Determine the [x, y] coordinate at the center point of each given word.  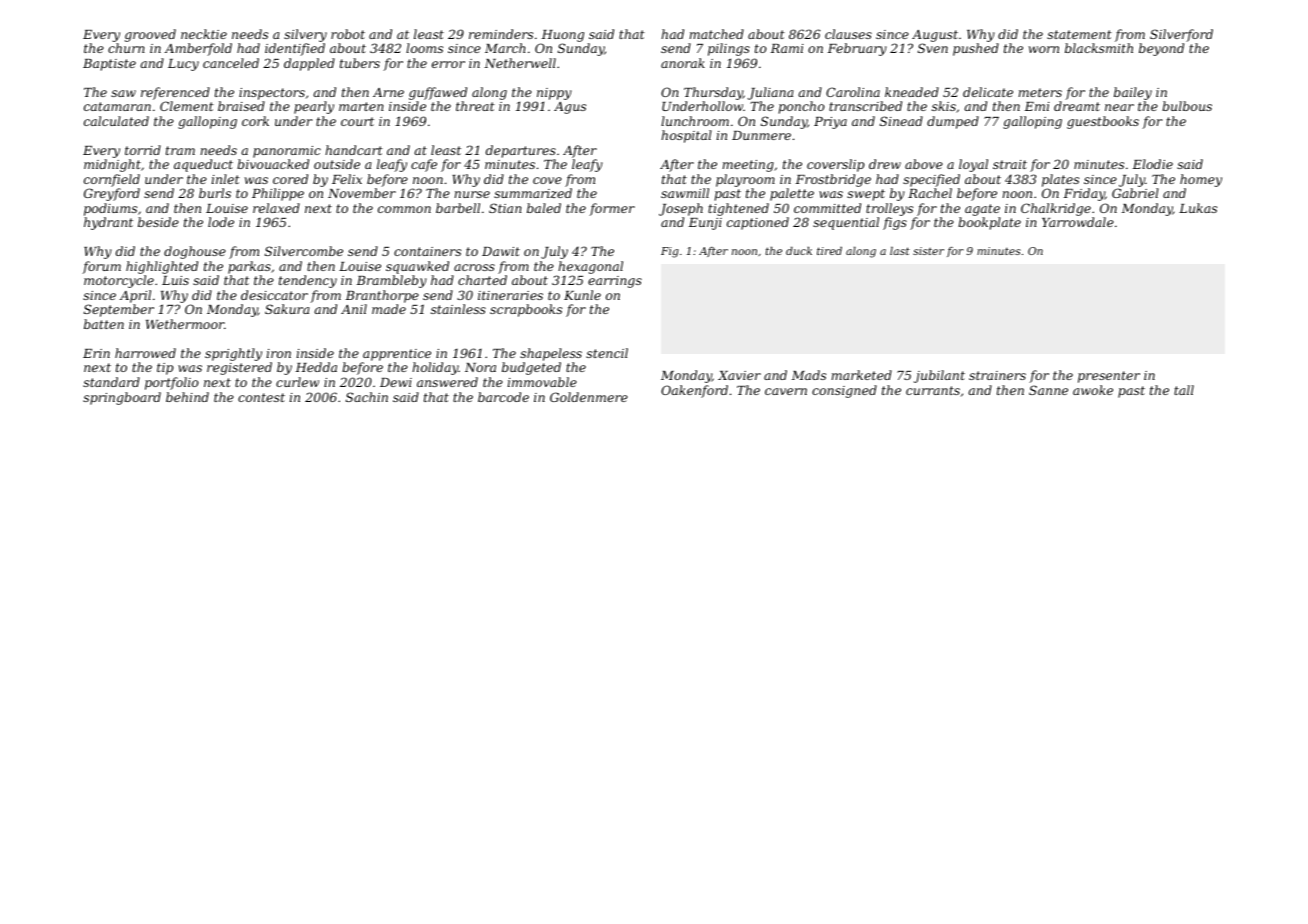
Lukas [1198, 208]
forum [101, 267]
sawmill [685, 193]
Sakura [287, 309]
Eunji [705, 224]
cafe [424, 165]
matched [716, 34]
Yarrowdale [1078, 222]
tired [829, 251]
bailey [1133, 93]
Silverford [1181, 35]
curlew [297, 382]
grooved [150, 35]
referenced [175, 93]
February [857, 49]
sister [928, 251]
